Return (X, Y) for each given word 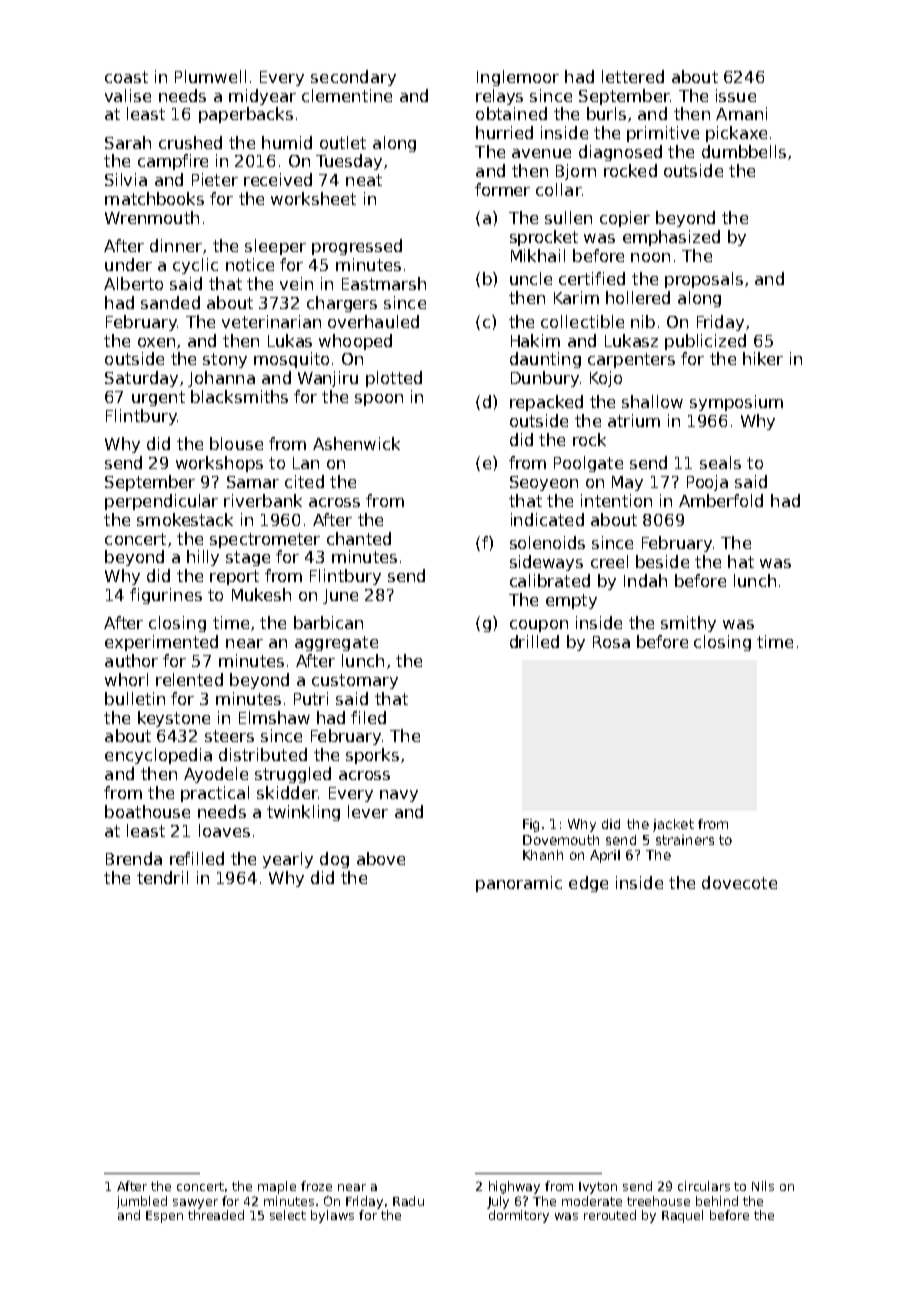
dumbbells (744, 151)
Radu (408, 1201)
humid (287, 142)
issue (736, 95)
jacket (673, 825)
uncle (531, 278)
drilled (534, 641)
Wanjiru (328, 379)
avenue (541, 153)
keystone (174, 719)
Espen (164, 1217)
